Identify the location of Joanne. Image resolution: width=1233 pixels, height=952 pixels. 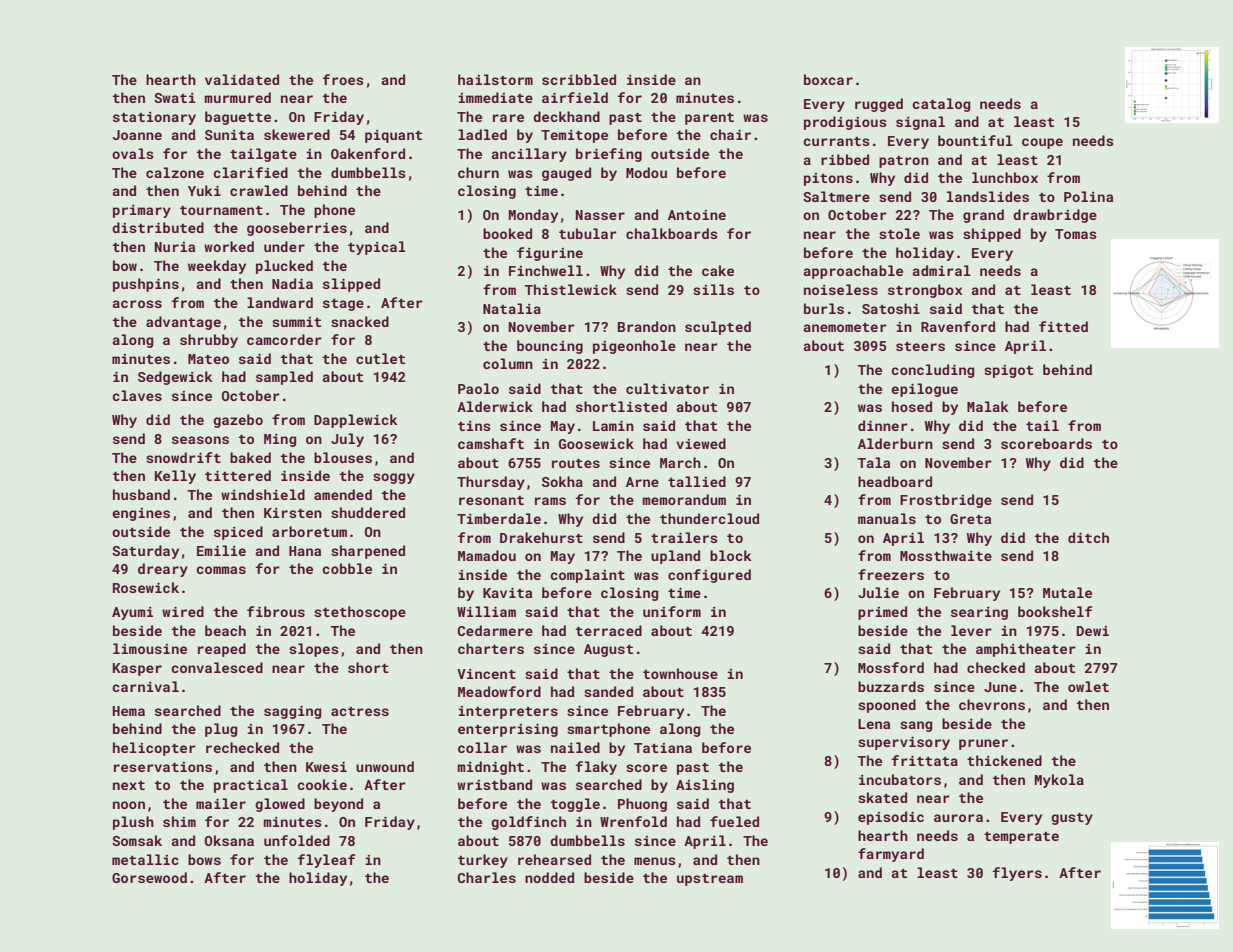
(137, 135).
